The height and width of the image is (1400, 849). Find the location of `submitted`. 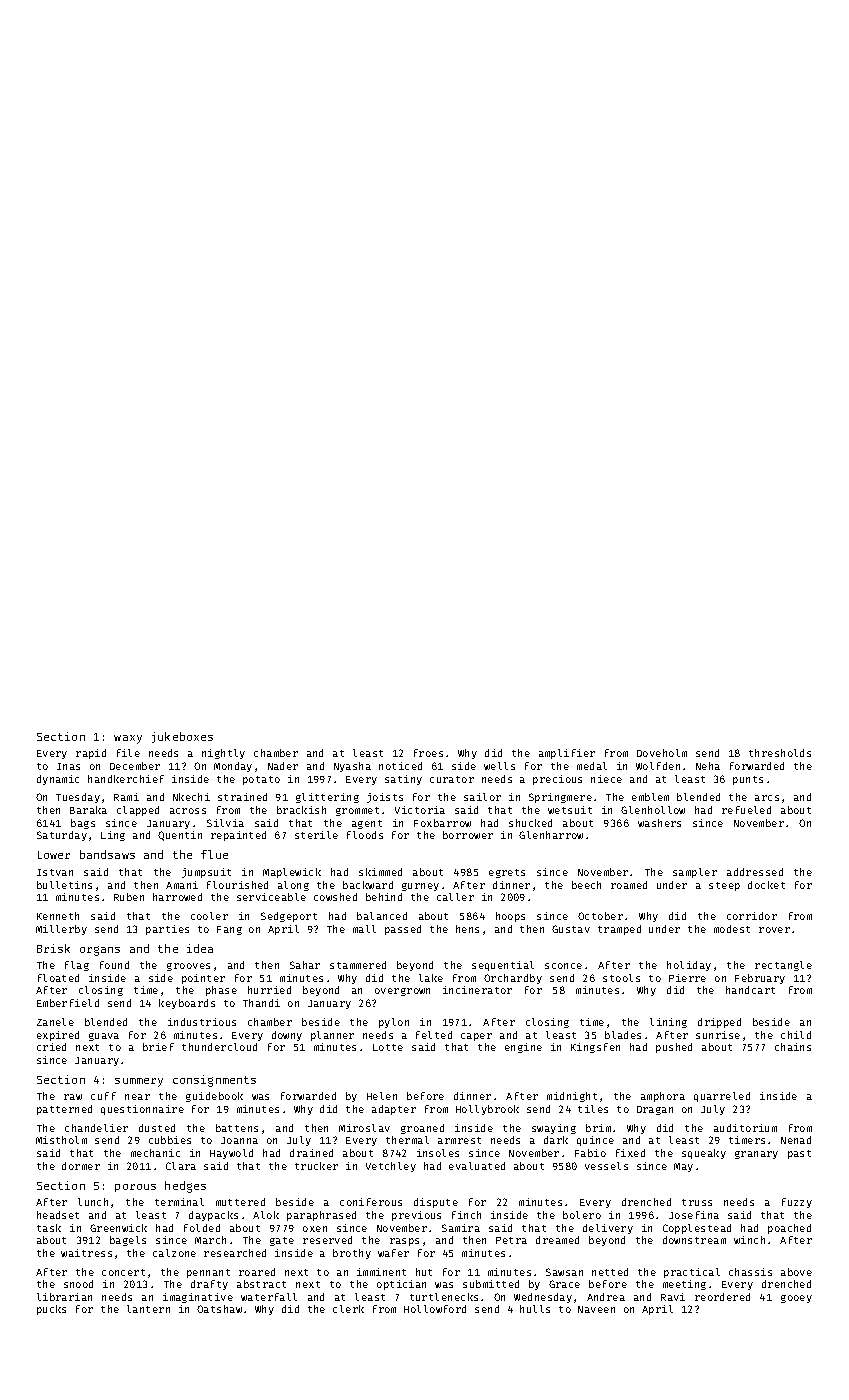

submitted is located at coordinates (491, 1284).
